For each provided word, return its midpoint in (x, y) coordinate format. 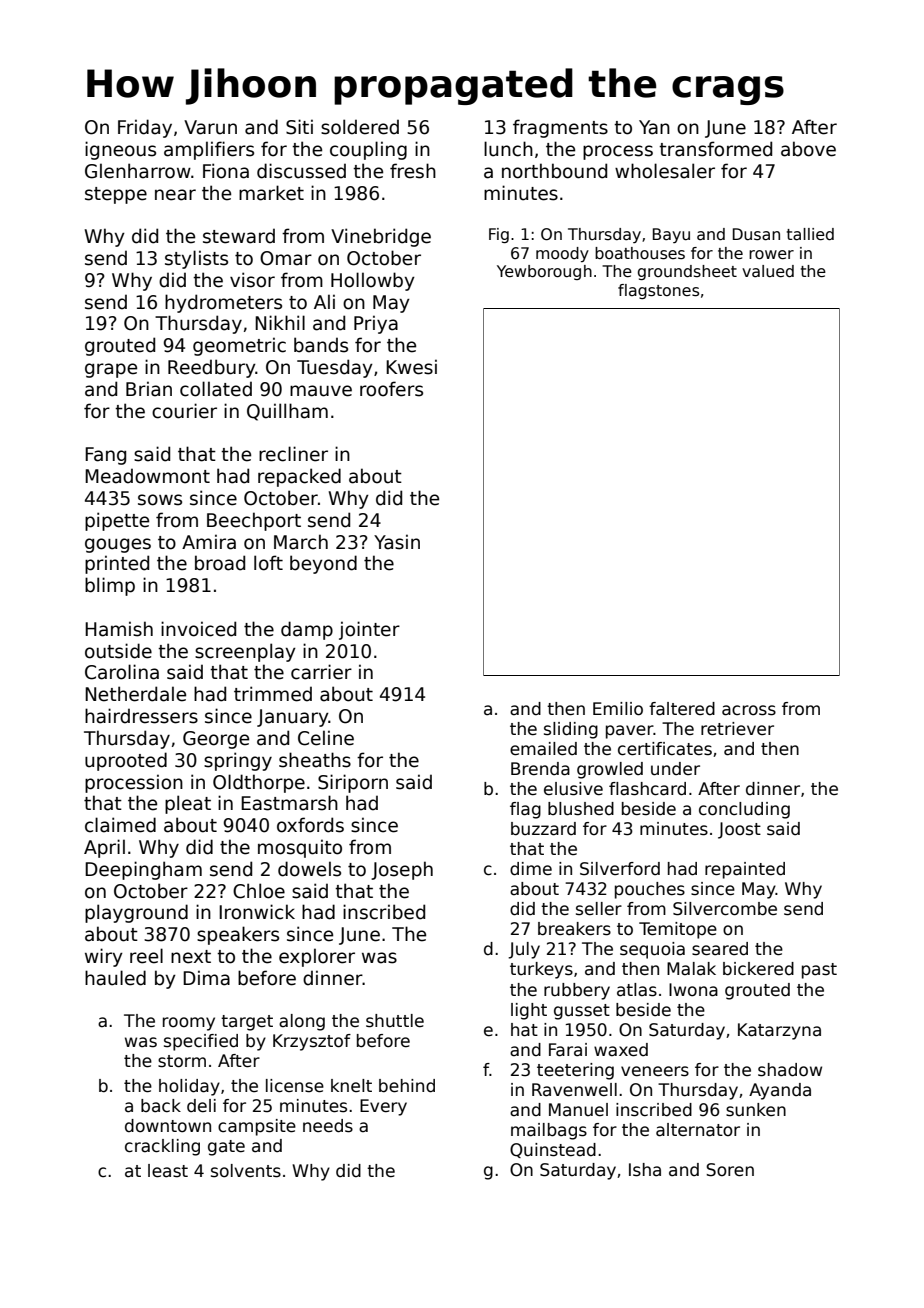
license (295, 1086)
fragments (560, 128)
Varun (210, 127)
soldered (360, 127)
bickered (758, 969)
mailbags (549, 1131)
